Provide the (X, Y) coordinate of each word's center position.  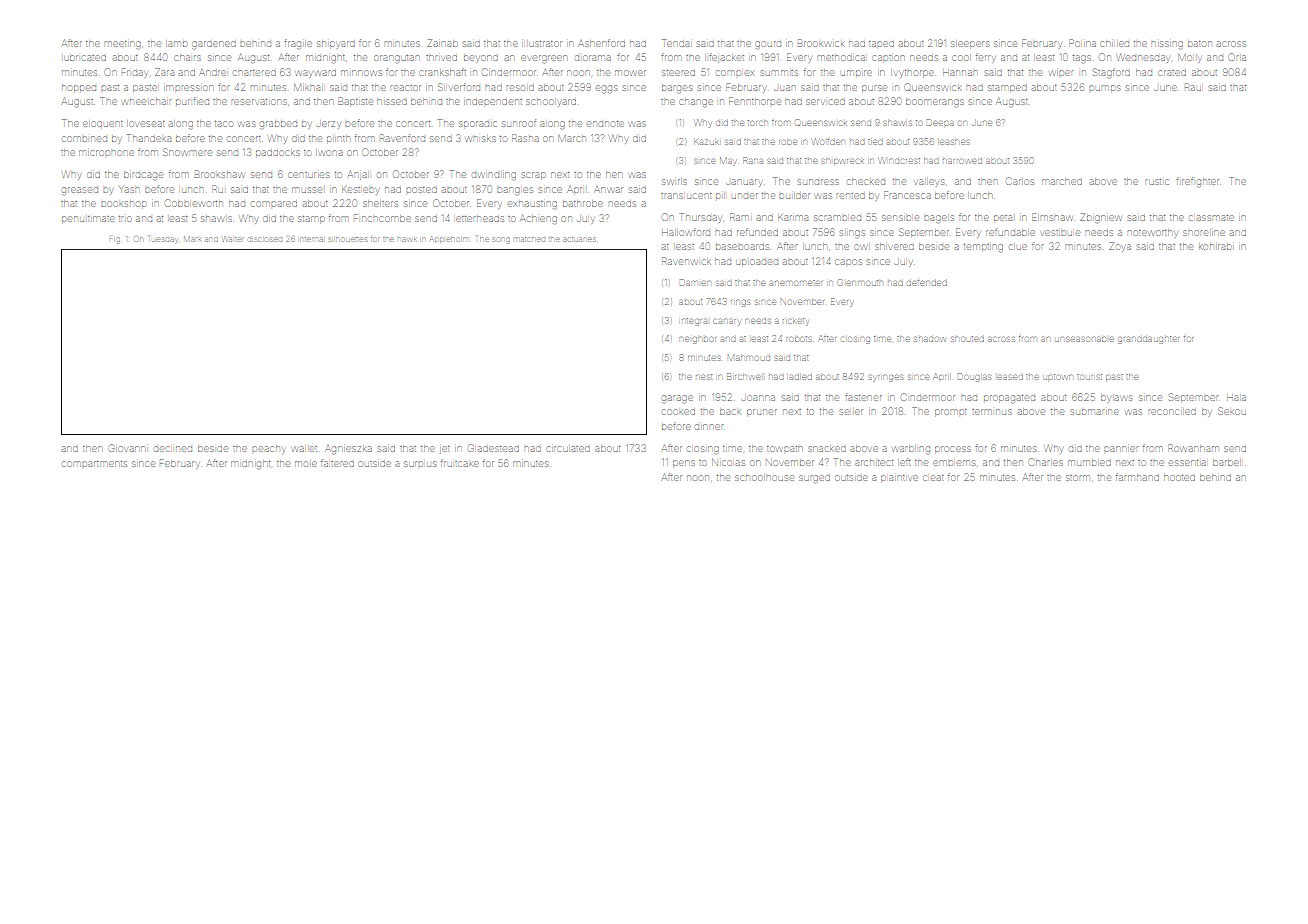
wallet (304, 449)
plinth (338, 138)
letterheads (480, 219)
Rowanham (1193, 448)
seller (851, 412)
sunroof (519, 123)
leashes (954, 142)
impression (188, 88)
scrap (533, 176)
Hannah (960, 73)
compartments (95, 464)
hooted (1179, 477)
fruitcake (460, 463)
